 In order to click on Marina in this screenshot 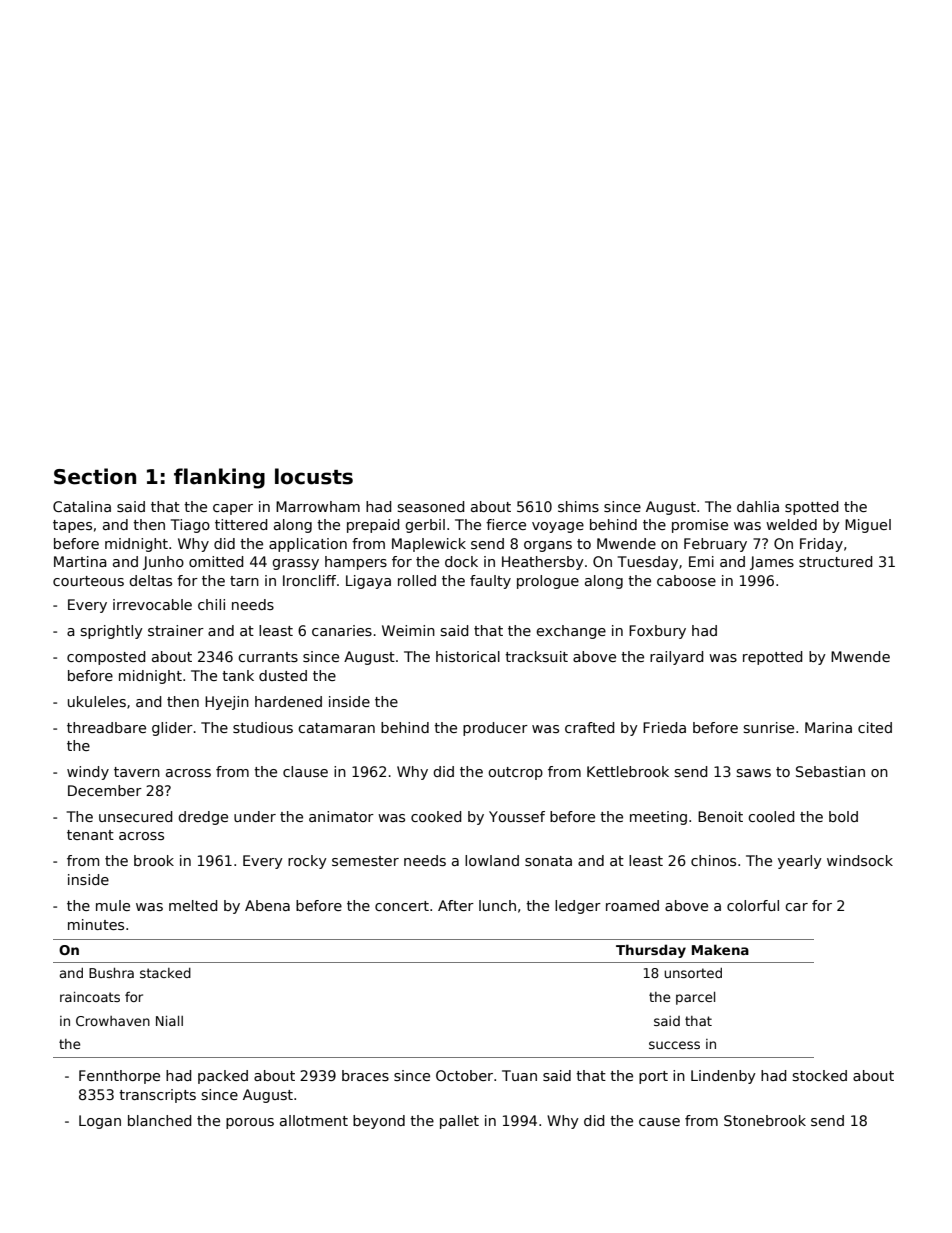, I will do `click(828, 727)`.
